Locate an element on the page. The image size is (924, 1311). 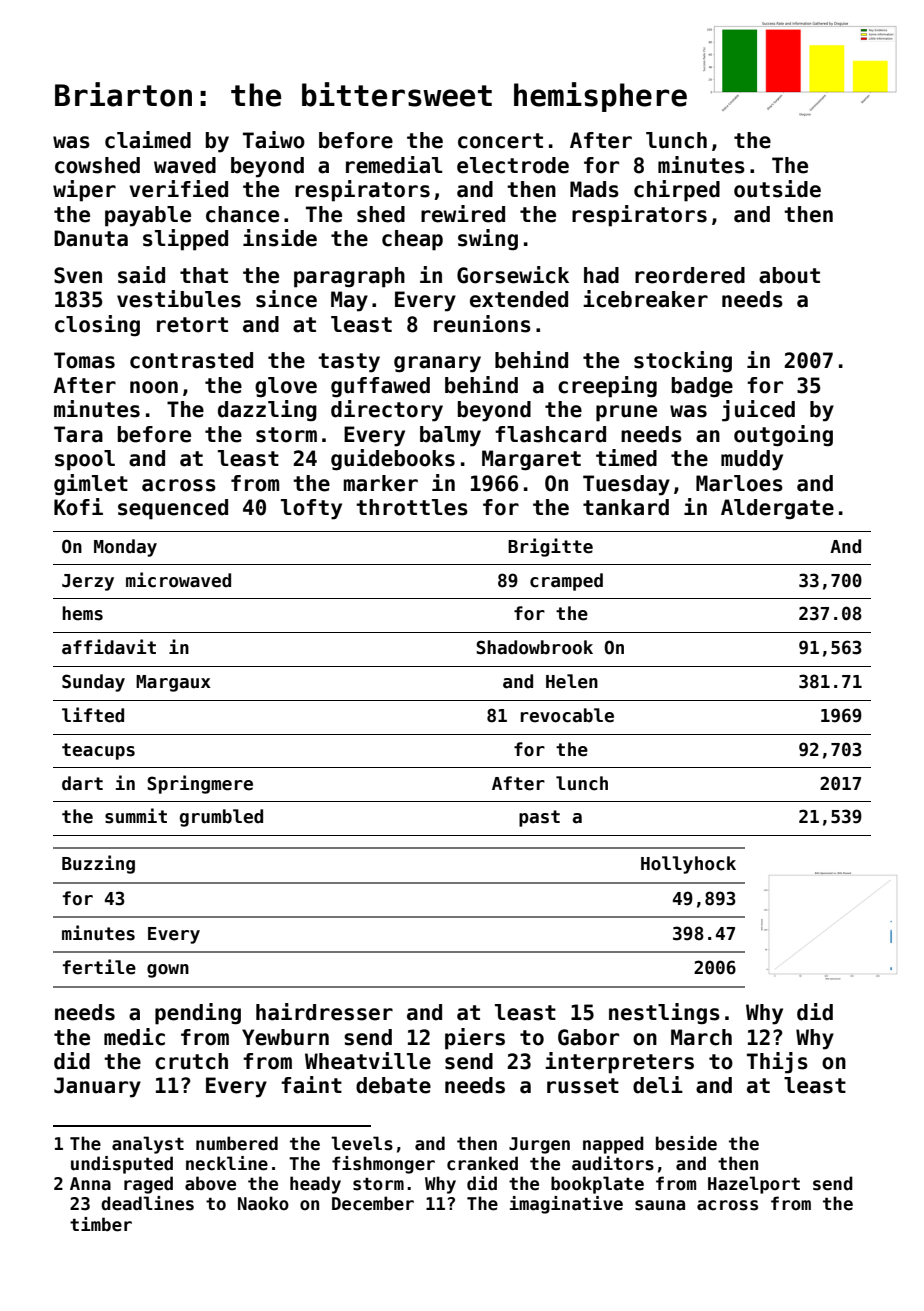
Hollyhock is located at coordinates (688, 865).
